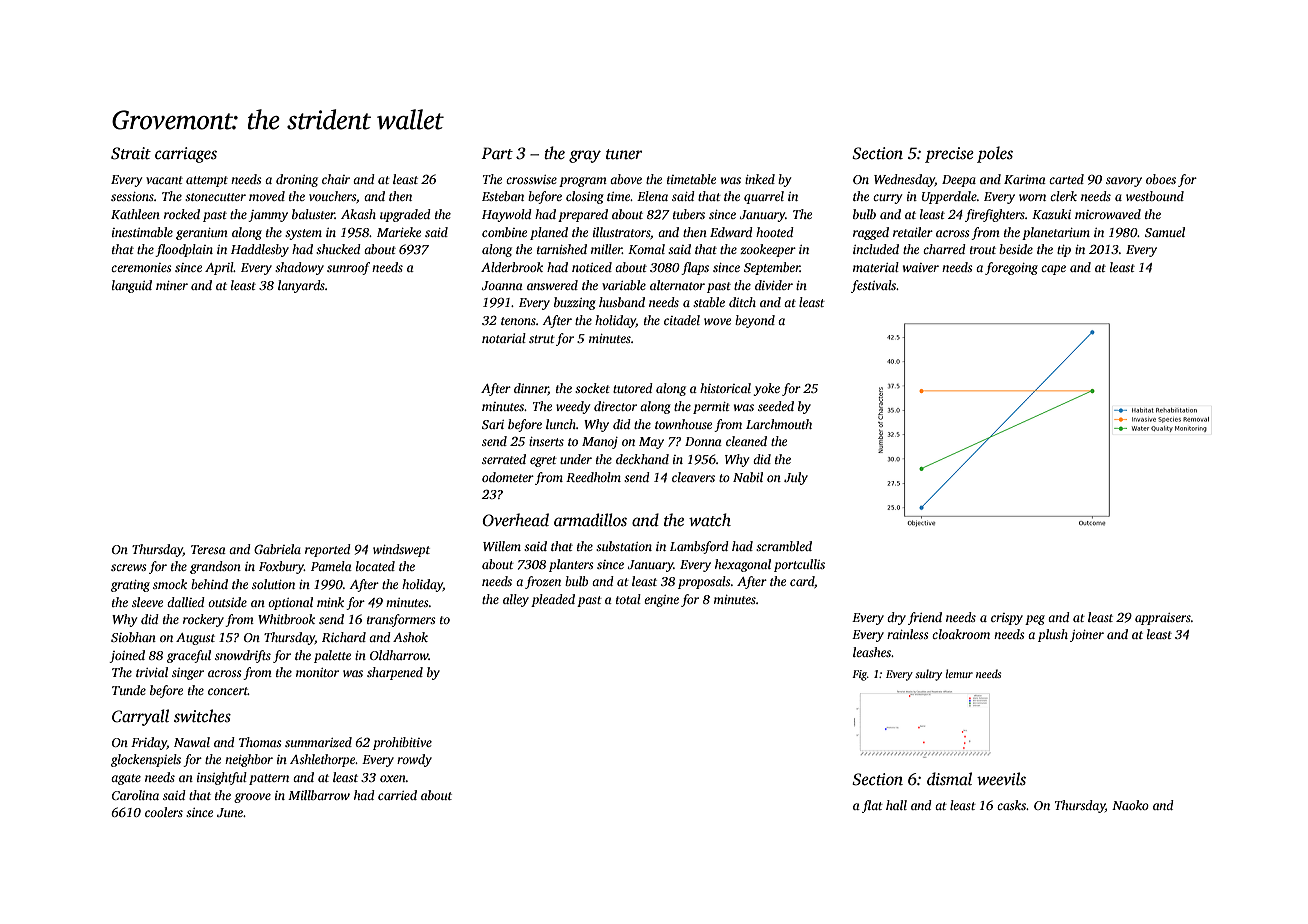  What do you see at coordinates (182, 214) in the screenshot?
I see `rocked` at bounding box center [182, 214].
